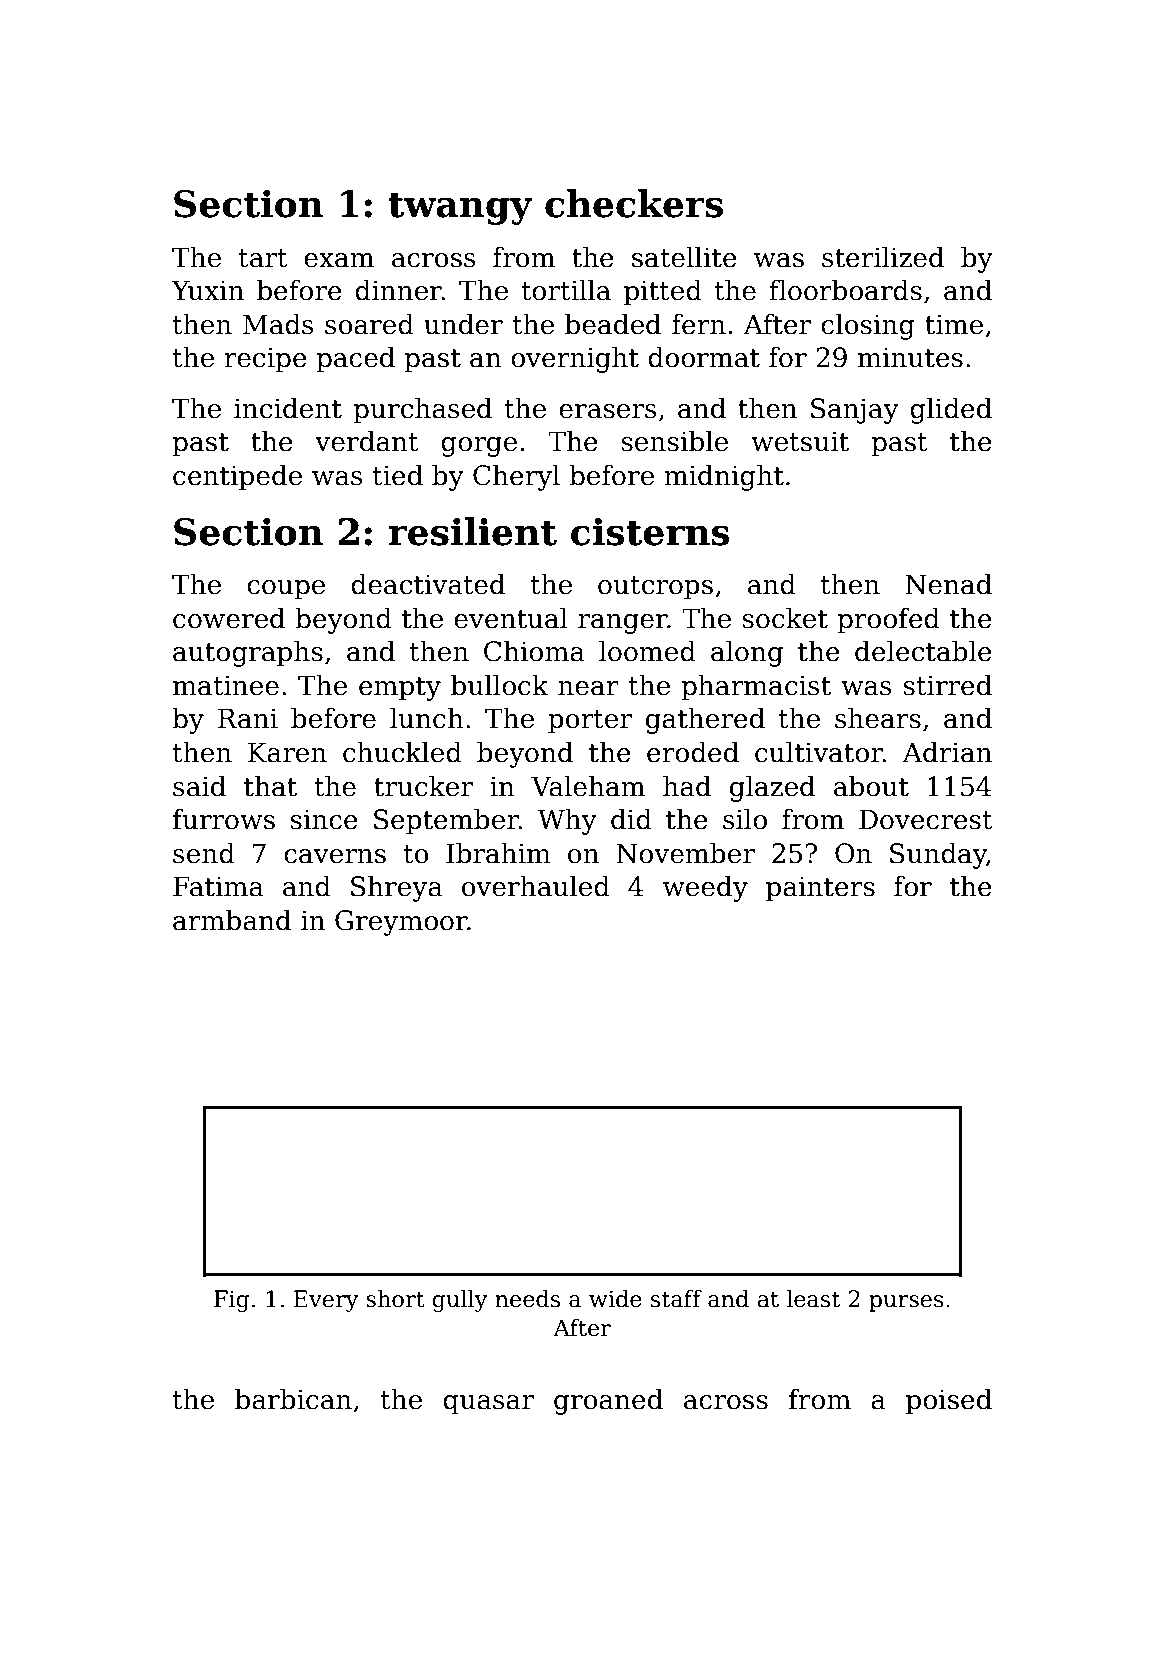 The image size is (1165, 1654). I want to click on Shreya, so click(397, 889).
